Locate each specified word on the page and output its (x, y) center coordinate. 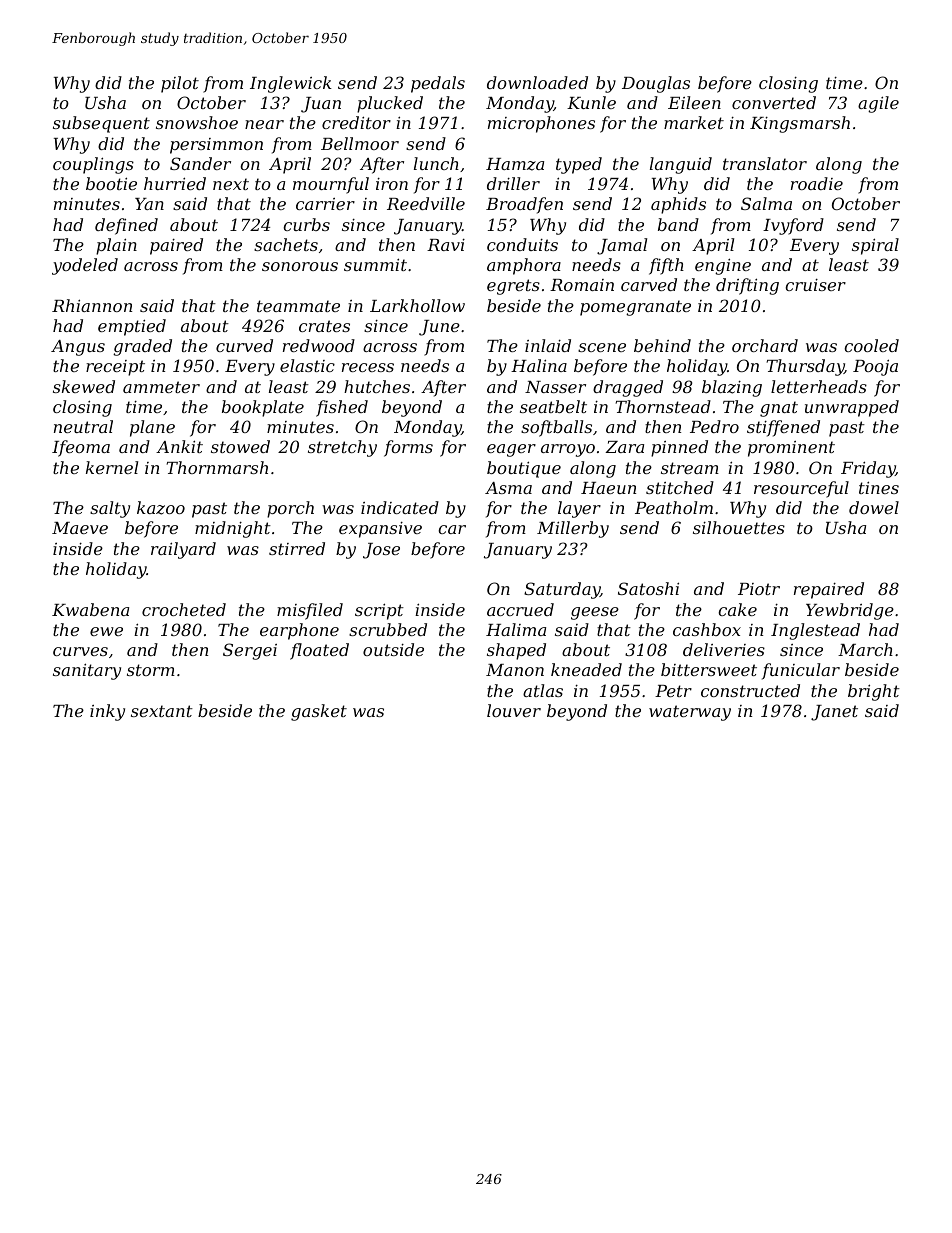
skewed (84, 386)
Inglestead (815, 631)
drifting (747, 286)
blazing (732, 388)
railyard (183, 550)
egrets (513, 287)
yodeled (85, 266)
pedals (438, 84)
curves (80, 651)
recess (368, 367)
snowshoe (197, 122)
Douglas (656, 84)
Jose (381, 551)
